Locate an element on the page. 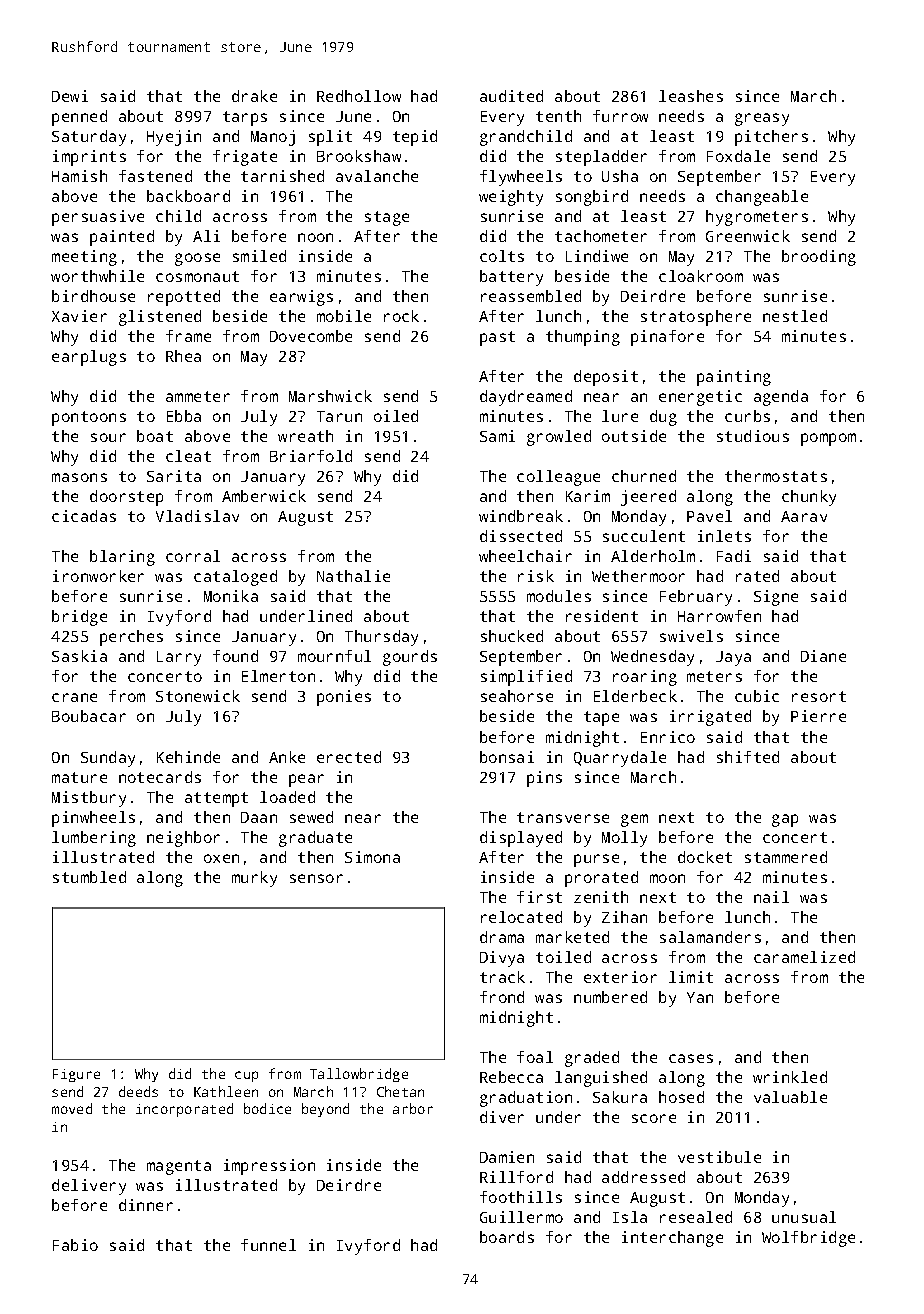  deeds is located at coordinates (138, 1091).
